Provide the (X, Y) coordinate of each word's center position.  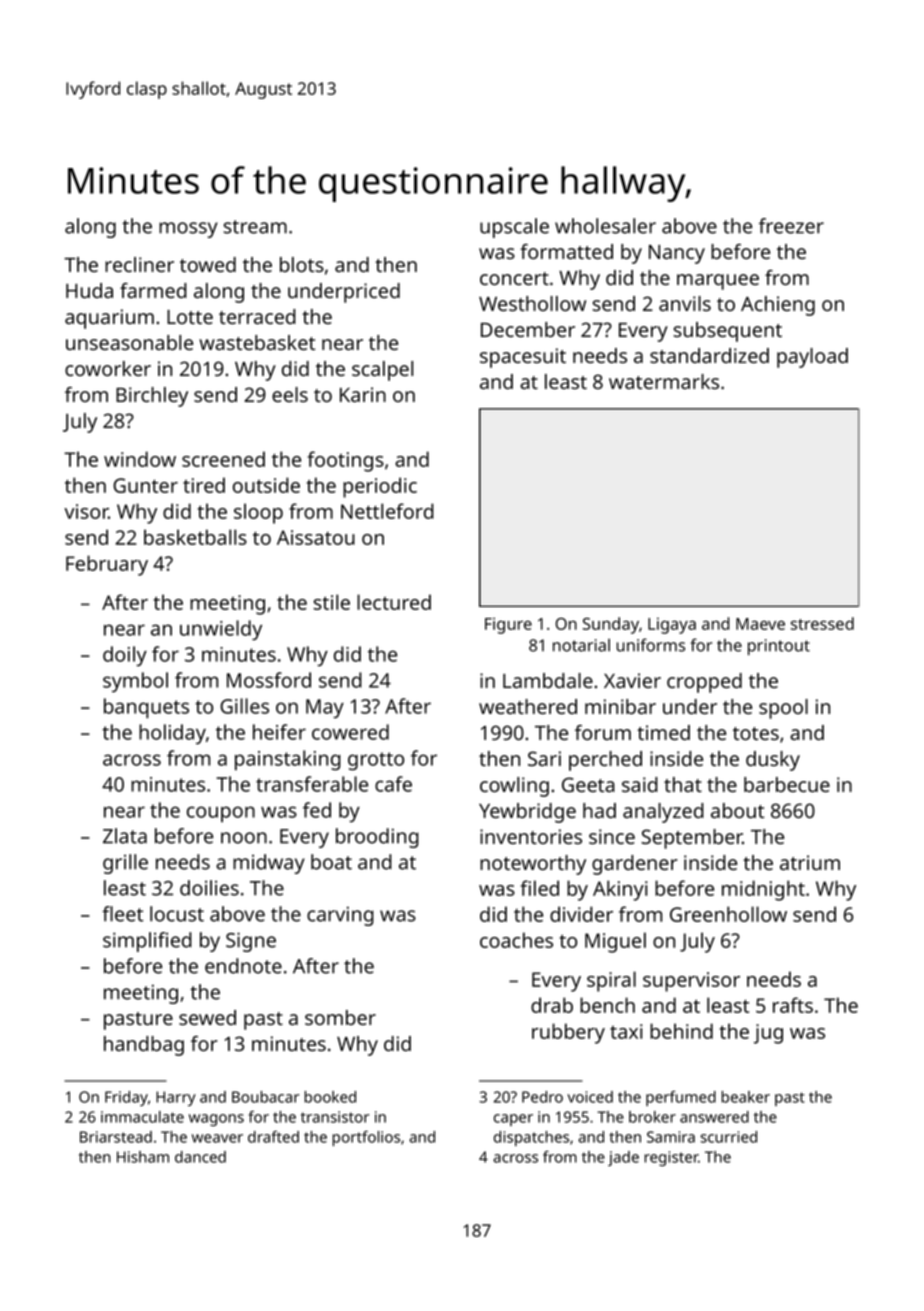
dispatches (531, 1138)
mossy (188, 230)
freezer (791, 226)
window (140, 459)
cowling (514, 787)
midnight (763, 890)
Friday (126, 1098)
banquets (146, 708)
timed (663, 732)
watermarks (664, 381)
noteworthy (533, 865)
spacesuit (523, 358)
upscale (514, 228)
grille (125, 864)
